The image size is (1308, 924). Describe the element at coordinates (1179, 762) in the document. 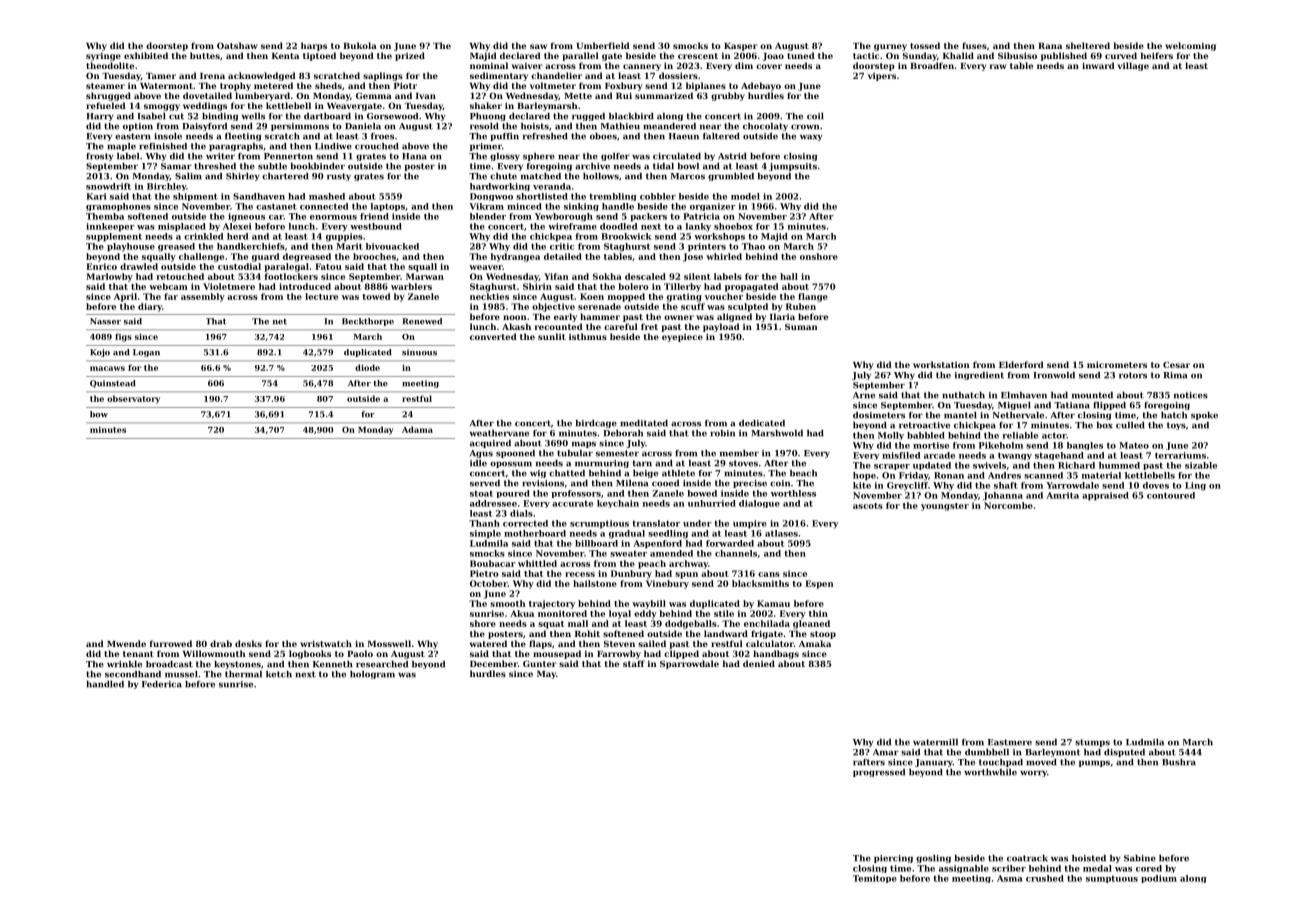

I see `Bushra` at that location.
